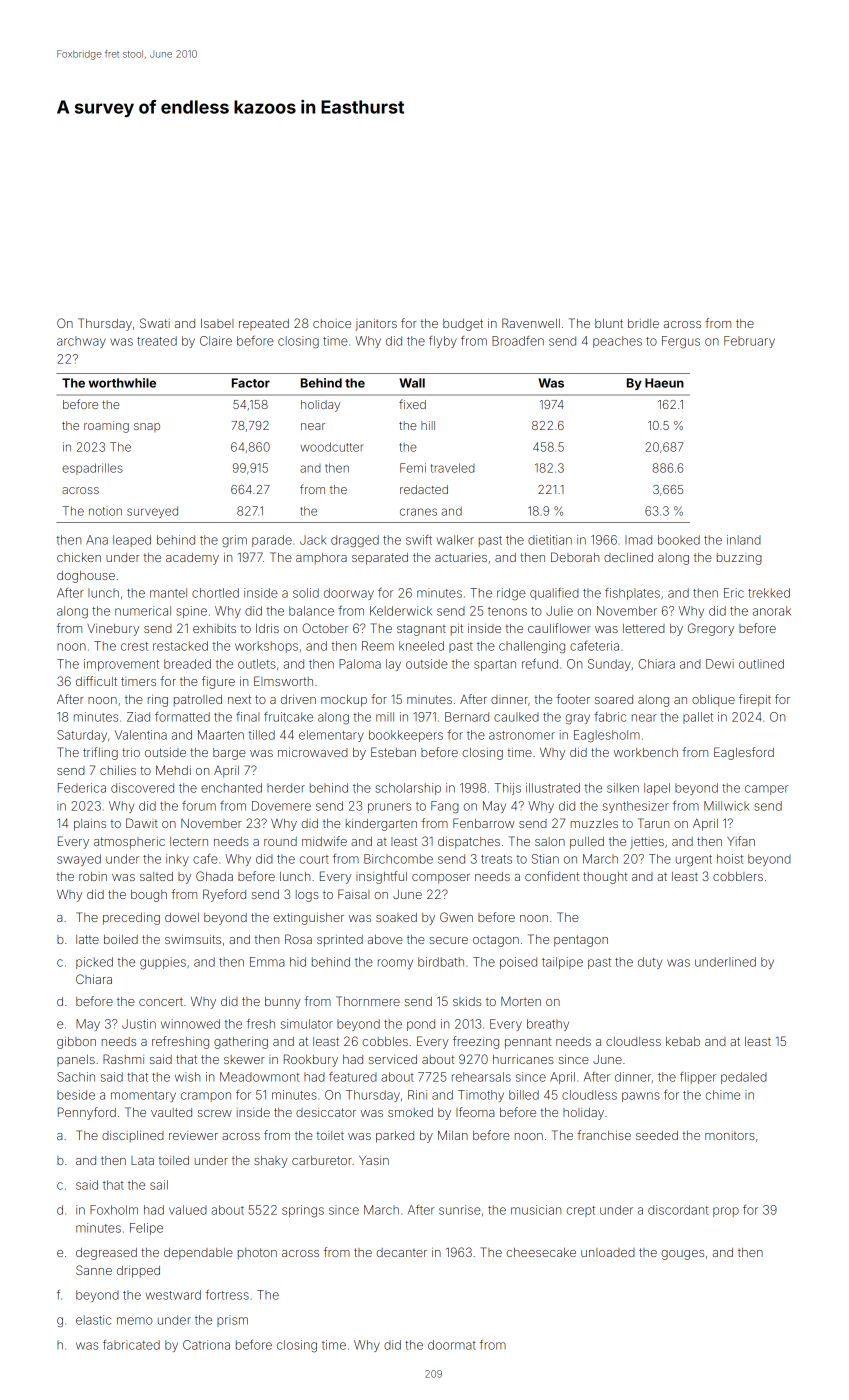  What do you see at coordinates (232, 1321) in the screenshot?
I see `prism` at bounding box center [232, 1321].
